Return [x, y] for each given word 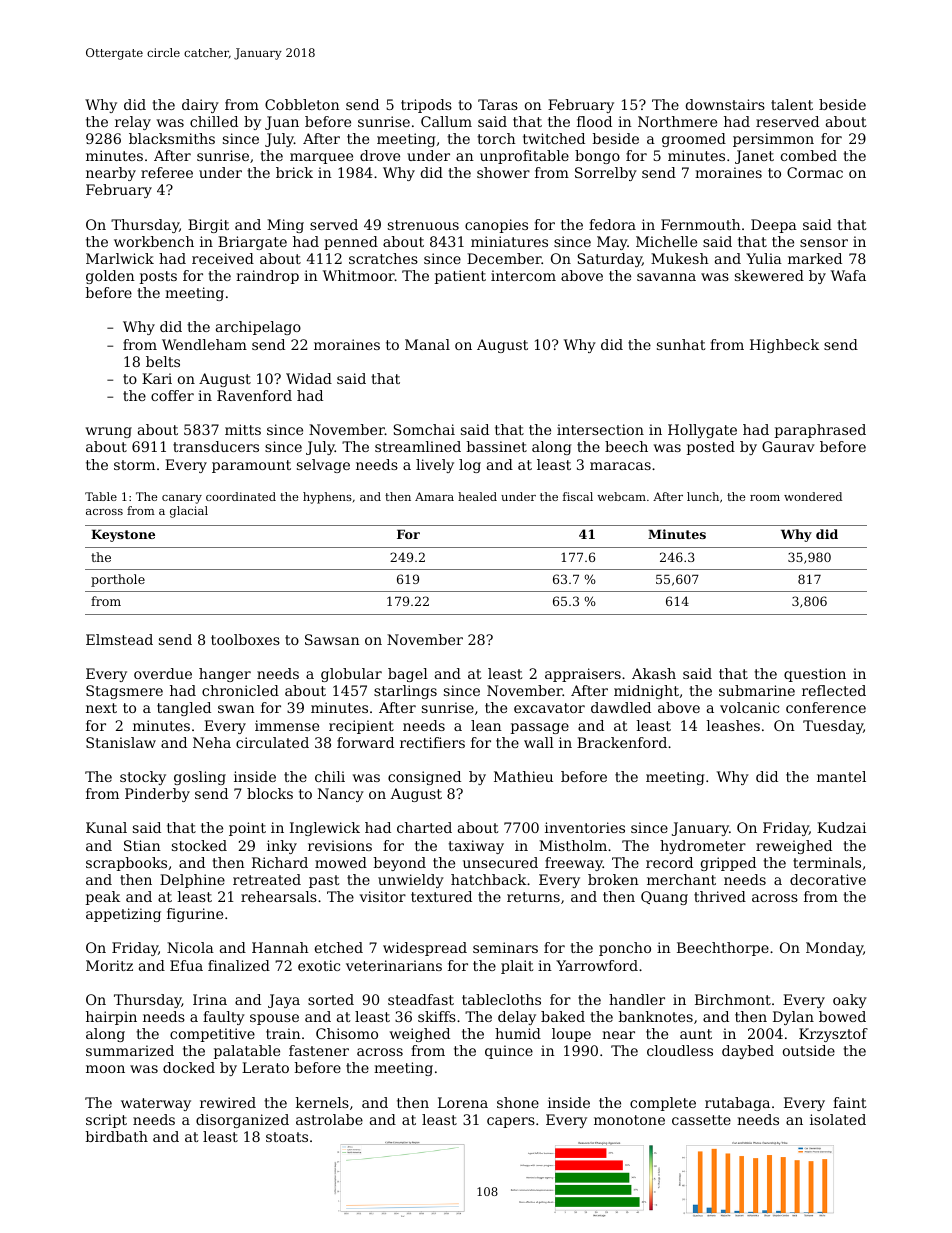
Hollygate [702, 431]
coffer [172, 395]
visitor [382, 896]
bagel [408, 675]
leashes [733, 725]
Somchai [424, 429]
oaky [850, 1001]
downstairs [725, 104]
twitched [554, 138]
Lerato [265, 1067]
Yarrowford [597, 965]
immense [287, 725]
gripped [728, 864]
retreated [267, 879]
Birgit [208, 226]
